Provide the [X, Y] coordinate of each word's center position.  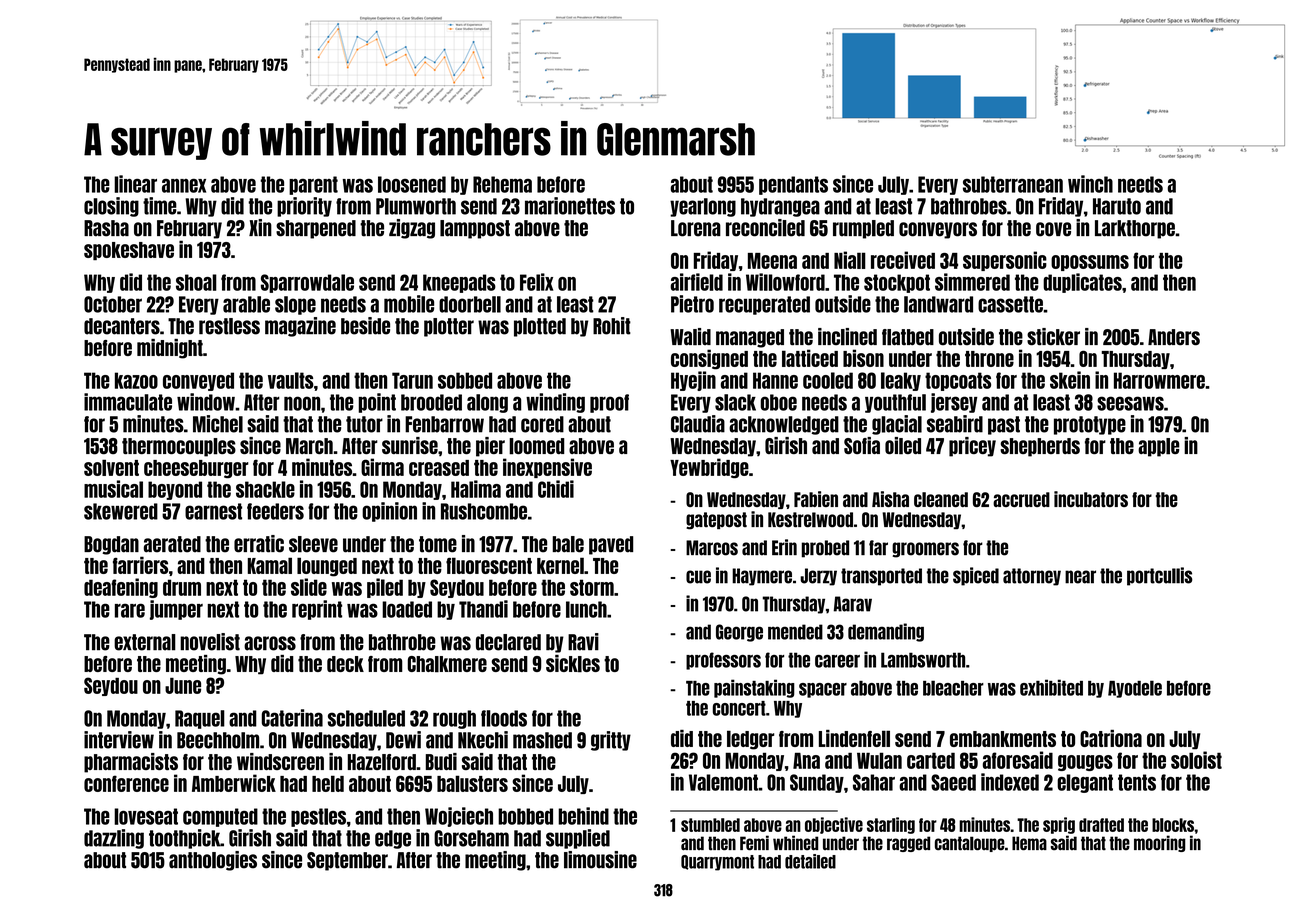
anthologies [213, 861]
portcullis [1159, 576]
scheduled [366, 718]
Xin [260, 227]
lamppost [475, 229]
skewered [121, 511]
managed [750, 338]
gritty [611, 741]
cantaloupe [970, 844]
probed [825, 549]
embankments [1003, 739]
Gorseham [471, 838]
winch [1090, 184]
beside [365, 326]
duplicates [1082, 283]
